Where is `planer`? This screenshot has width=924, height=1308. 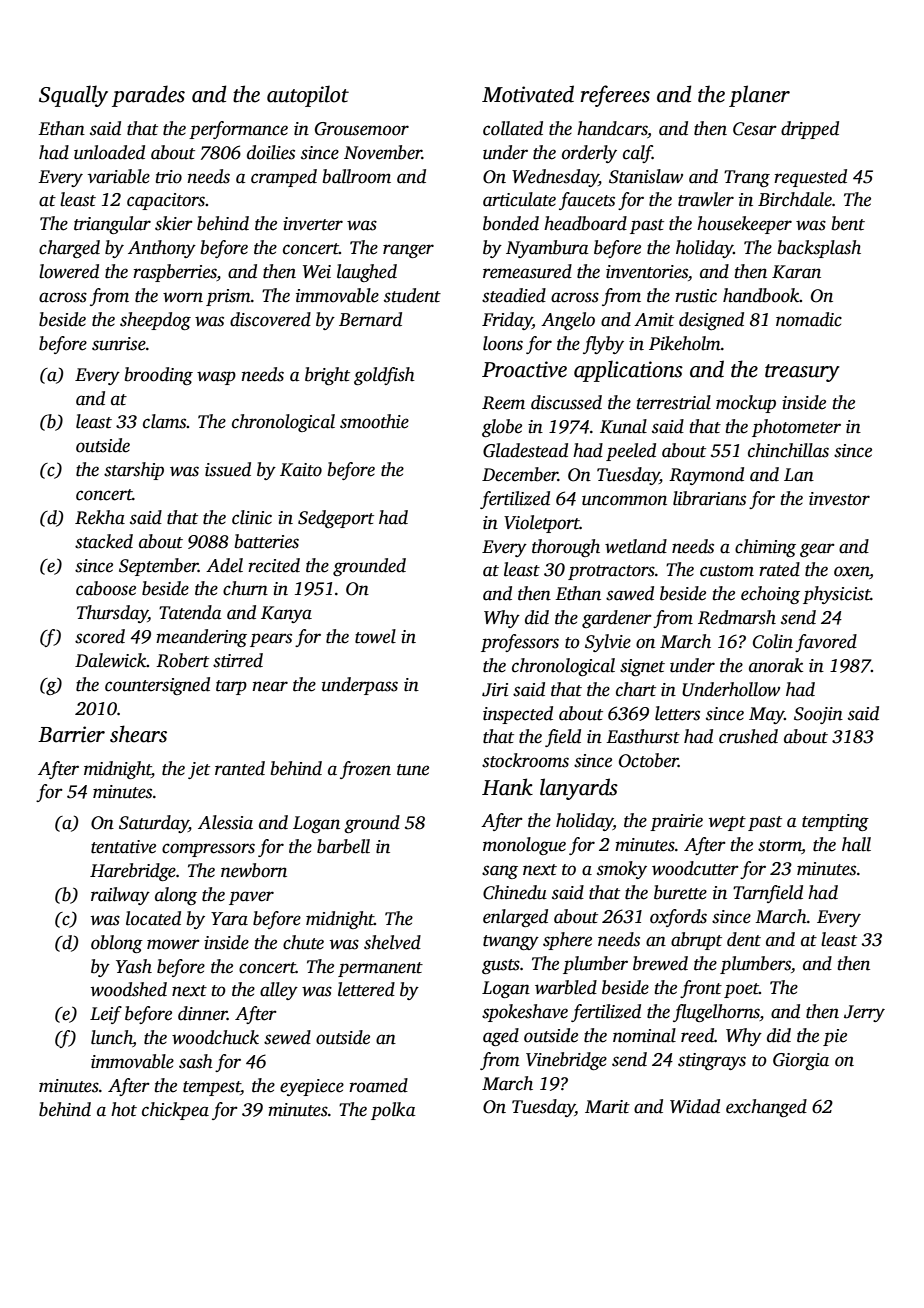
planer is located at coordinates (759, 96).
